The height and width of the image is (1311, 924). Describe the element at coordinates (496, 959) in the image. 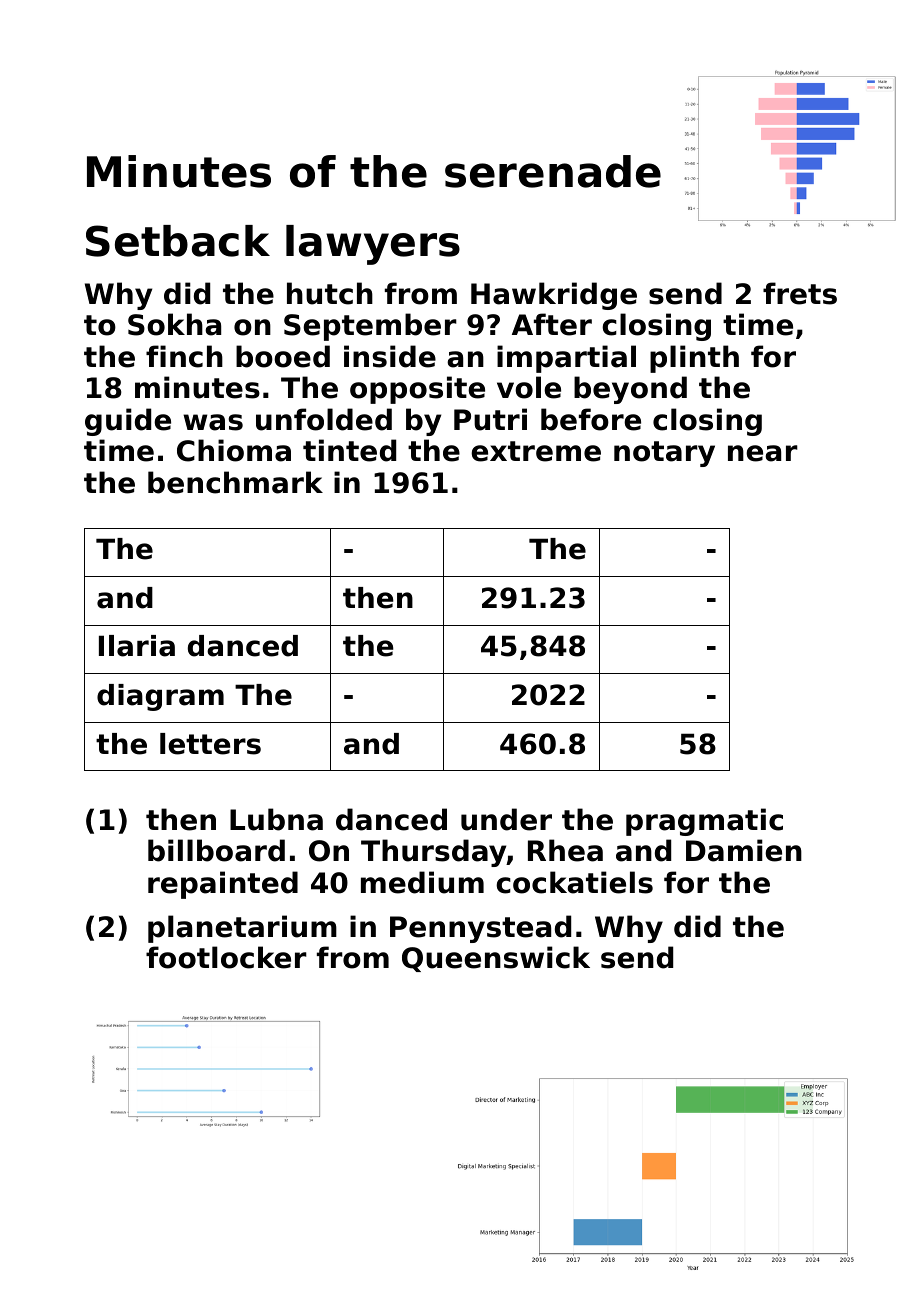

I see `Queenswick` at that location.
